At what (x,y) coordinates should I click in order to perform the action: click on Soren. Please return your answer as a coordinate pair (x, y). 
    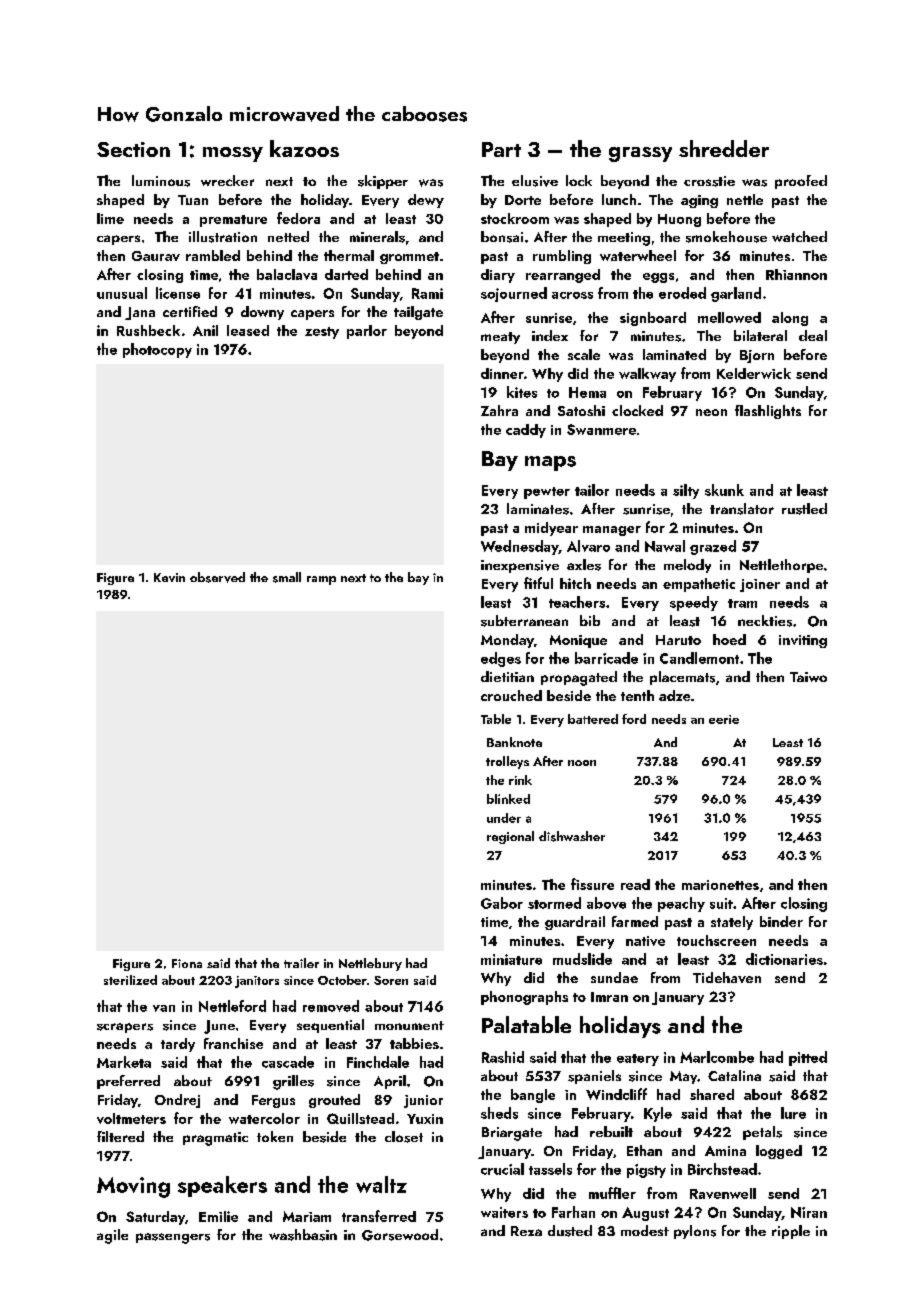
    Looking at the image, I should click on (391, 980).
